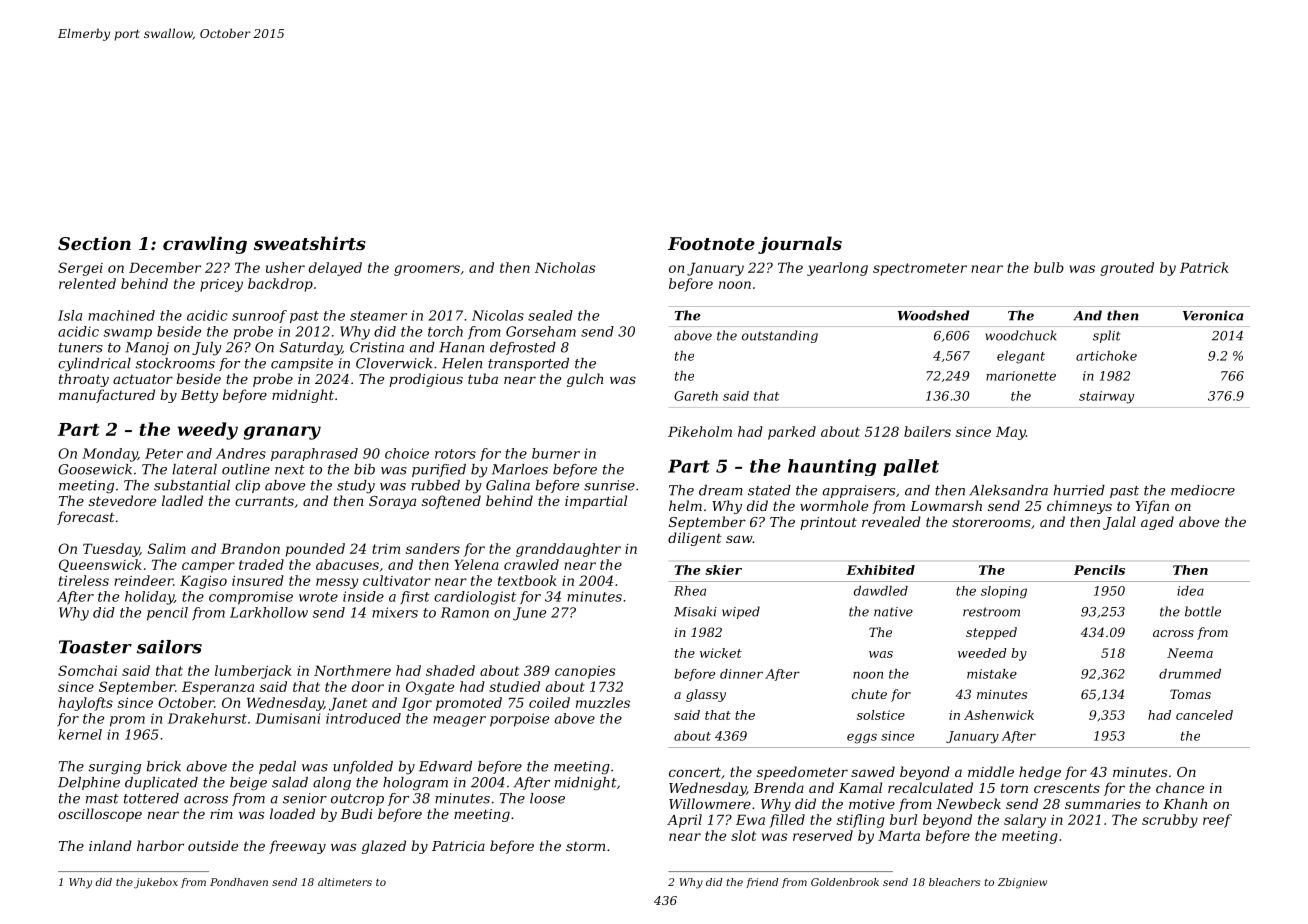 The height and width of the document is (924, 1308). What do you see at coordinates (721, 653) in the document?
I see `wicket` at bounding box center [721, 653].
